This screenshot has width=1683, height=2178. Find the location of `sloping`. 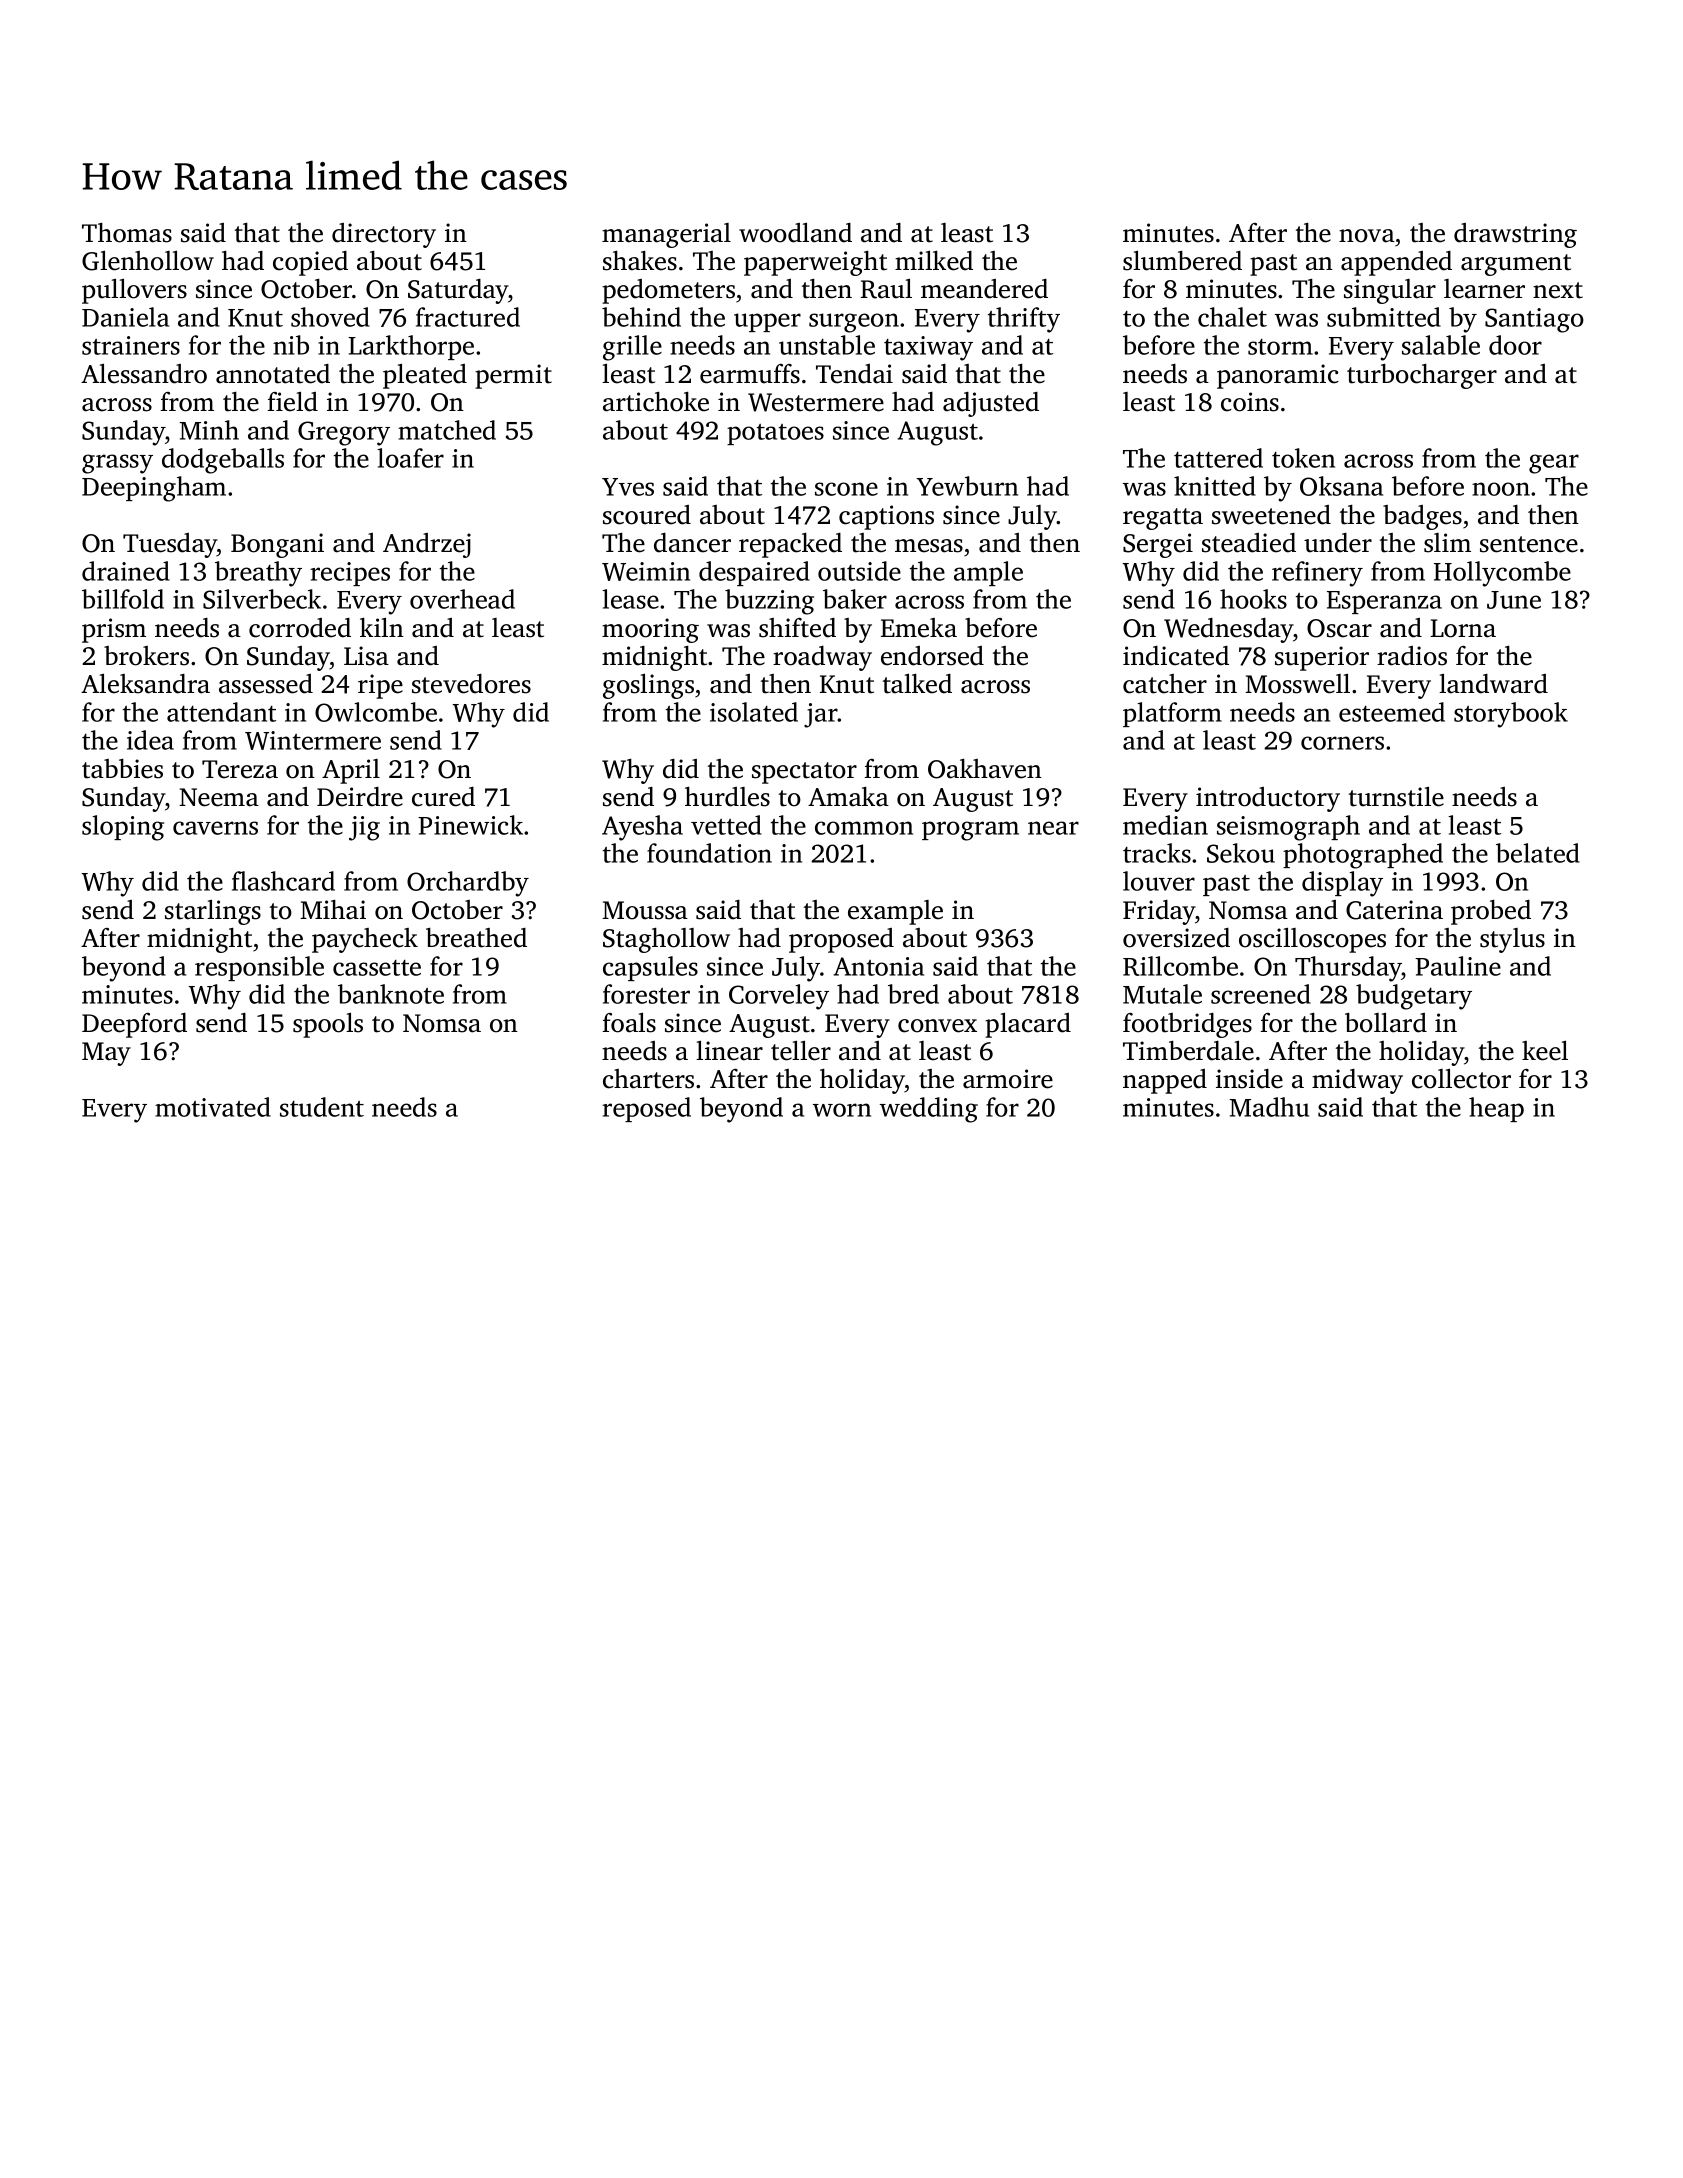

sloping is located at coordinates (123, 828).
